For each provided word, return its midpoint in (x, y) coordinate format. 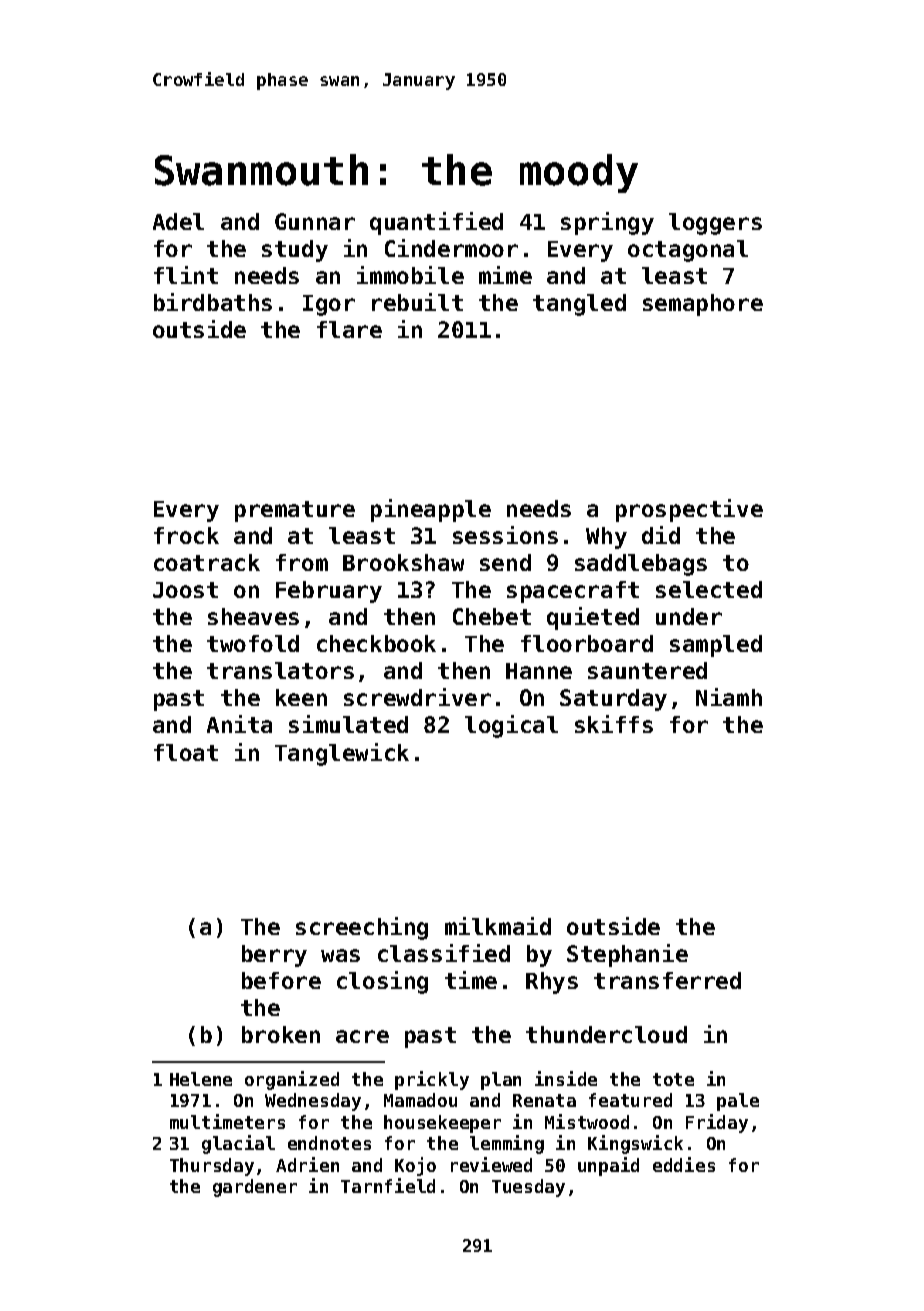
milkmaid (498, 926)
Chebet (492, 616)
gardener (255, 1188)
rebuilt (417, 302)
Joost (185, 590)
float (186, 752)
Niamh (729, 697)
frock (186, 535)
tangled (579, 305)
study (295, 251)
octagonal (688, 251)
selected (709, 589)
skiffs (614, 724)
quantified (436, 223)
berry (274, 956)
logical (511, 726)
